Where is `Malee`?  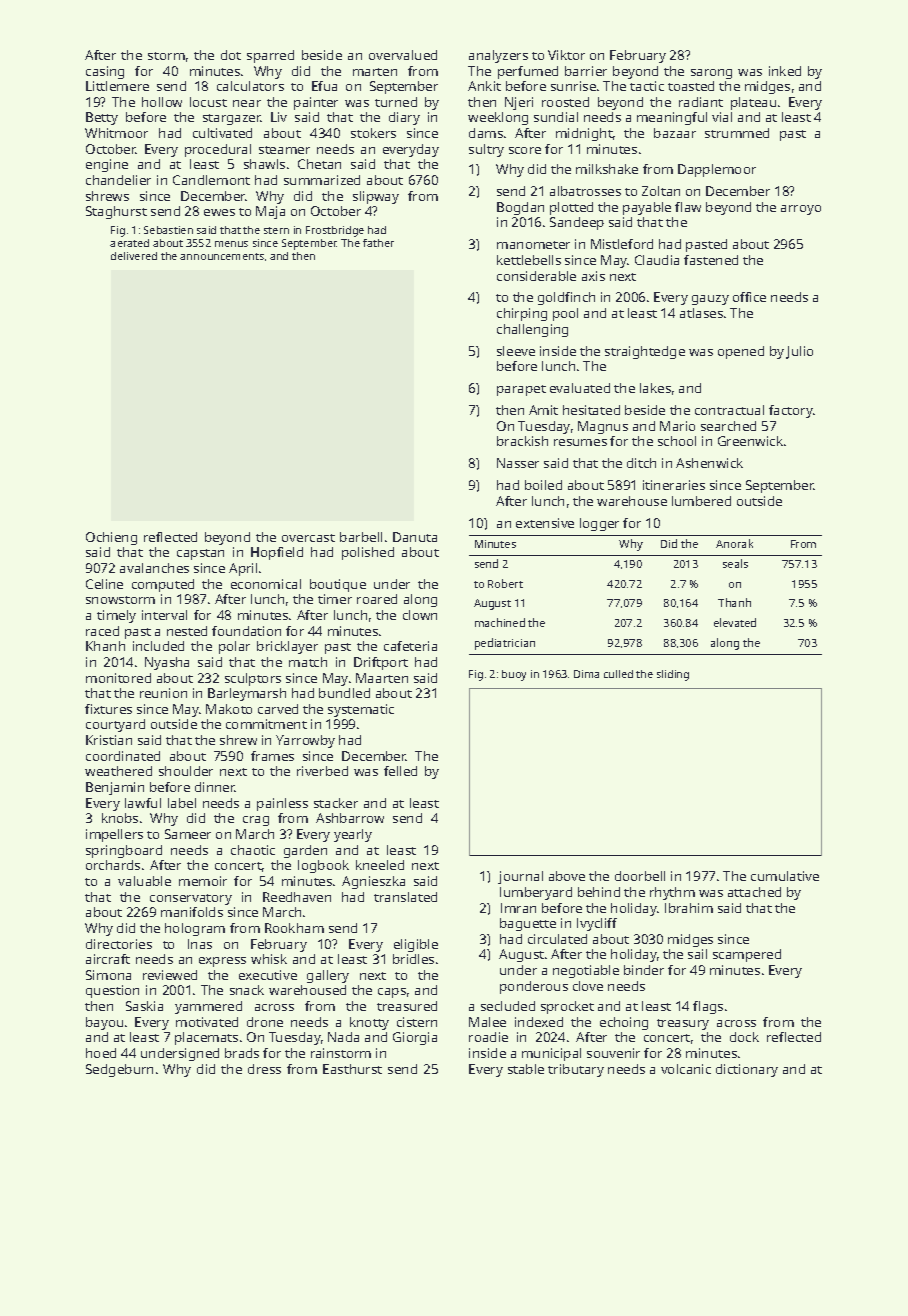 Malee is located at coordinates (487, 1022).
